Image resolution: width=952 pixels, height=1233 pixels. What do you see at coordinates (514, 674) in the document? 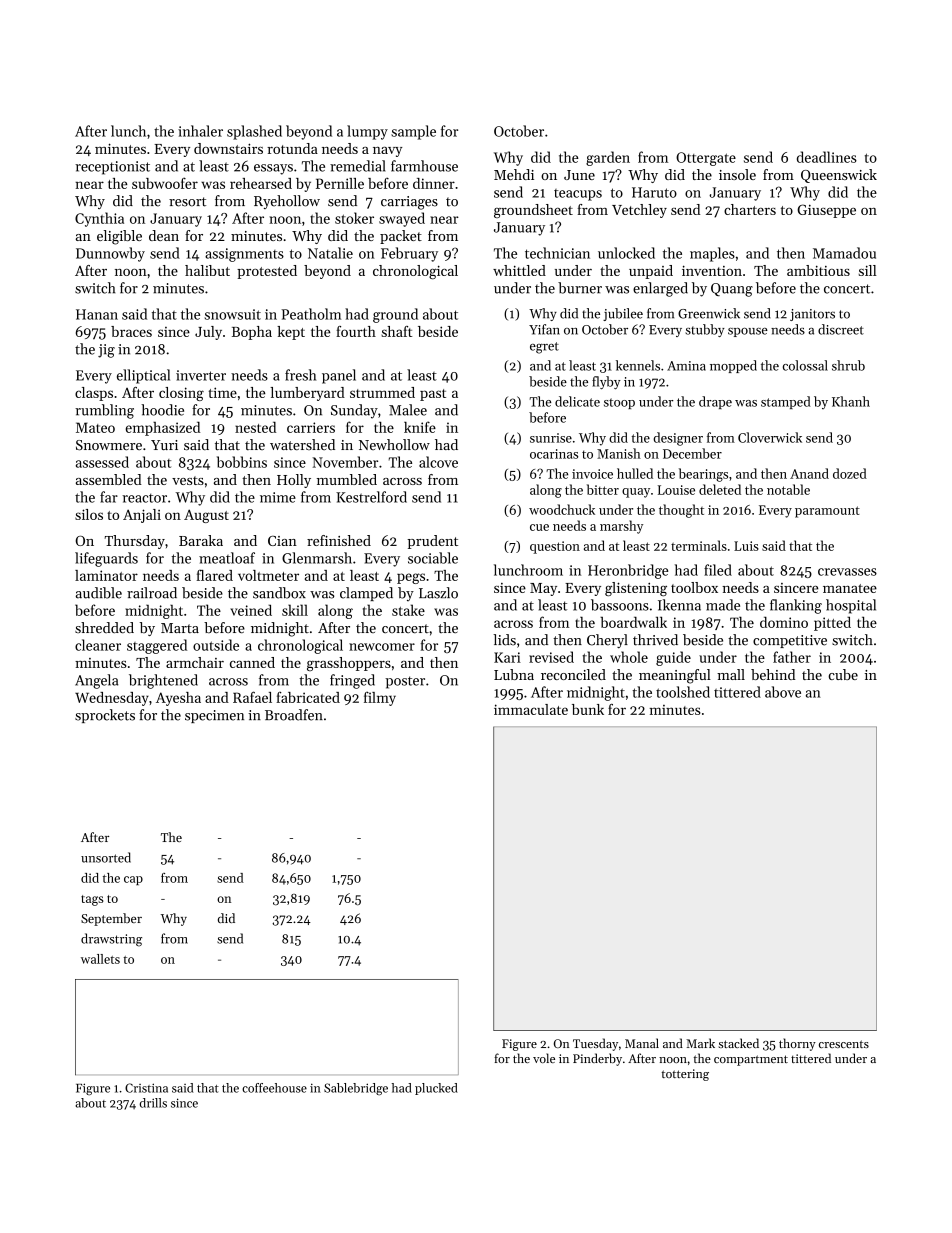
I see `Lubna` at bounding box center [514, 674].
